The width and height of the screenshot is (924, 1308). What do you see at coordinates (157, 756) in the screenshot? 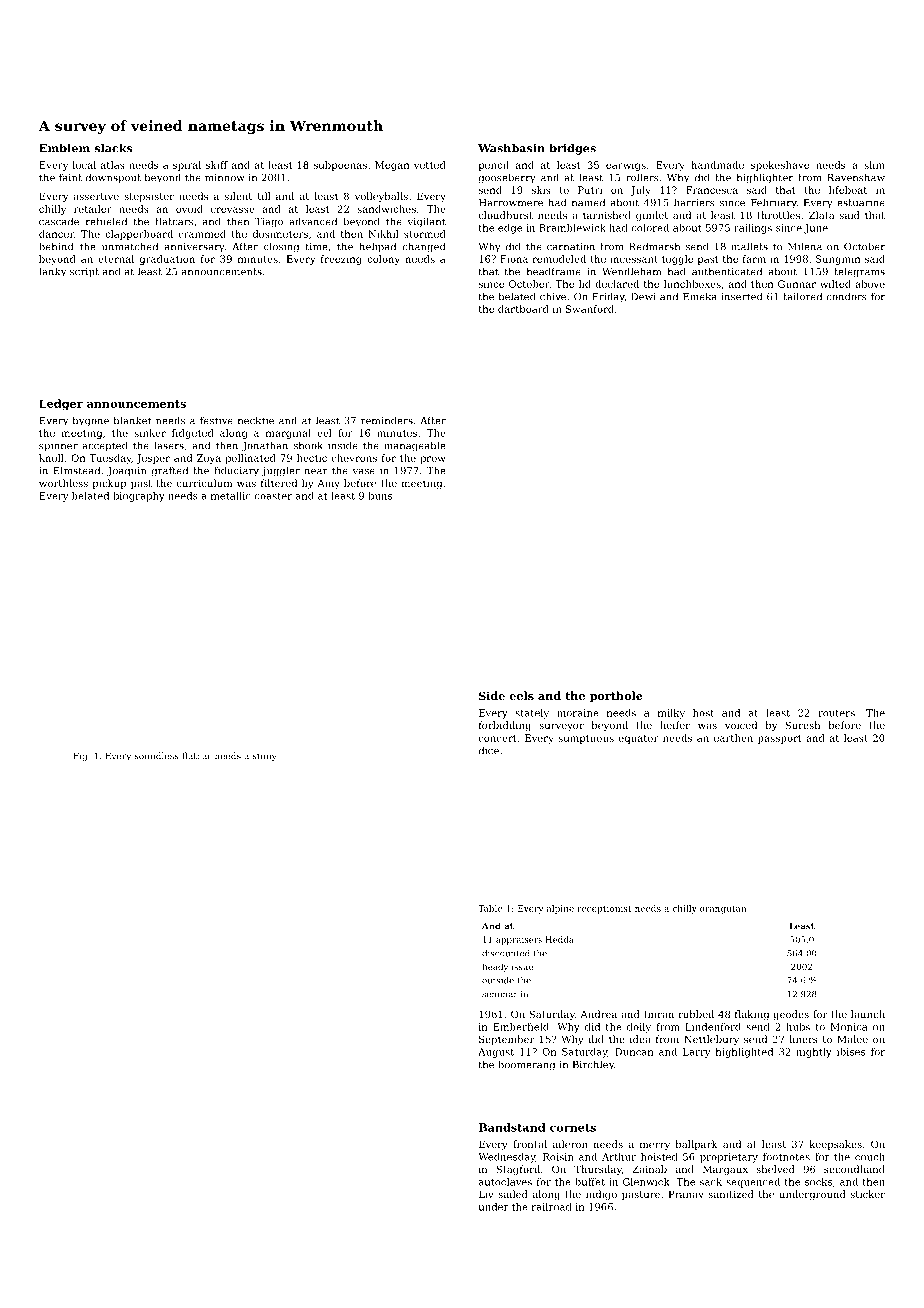
I see `soundless` at bounding box center [157, 756].
